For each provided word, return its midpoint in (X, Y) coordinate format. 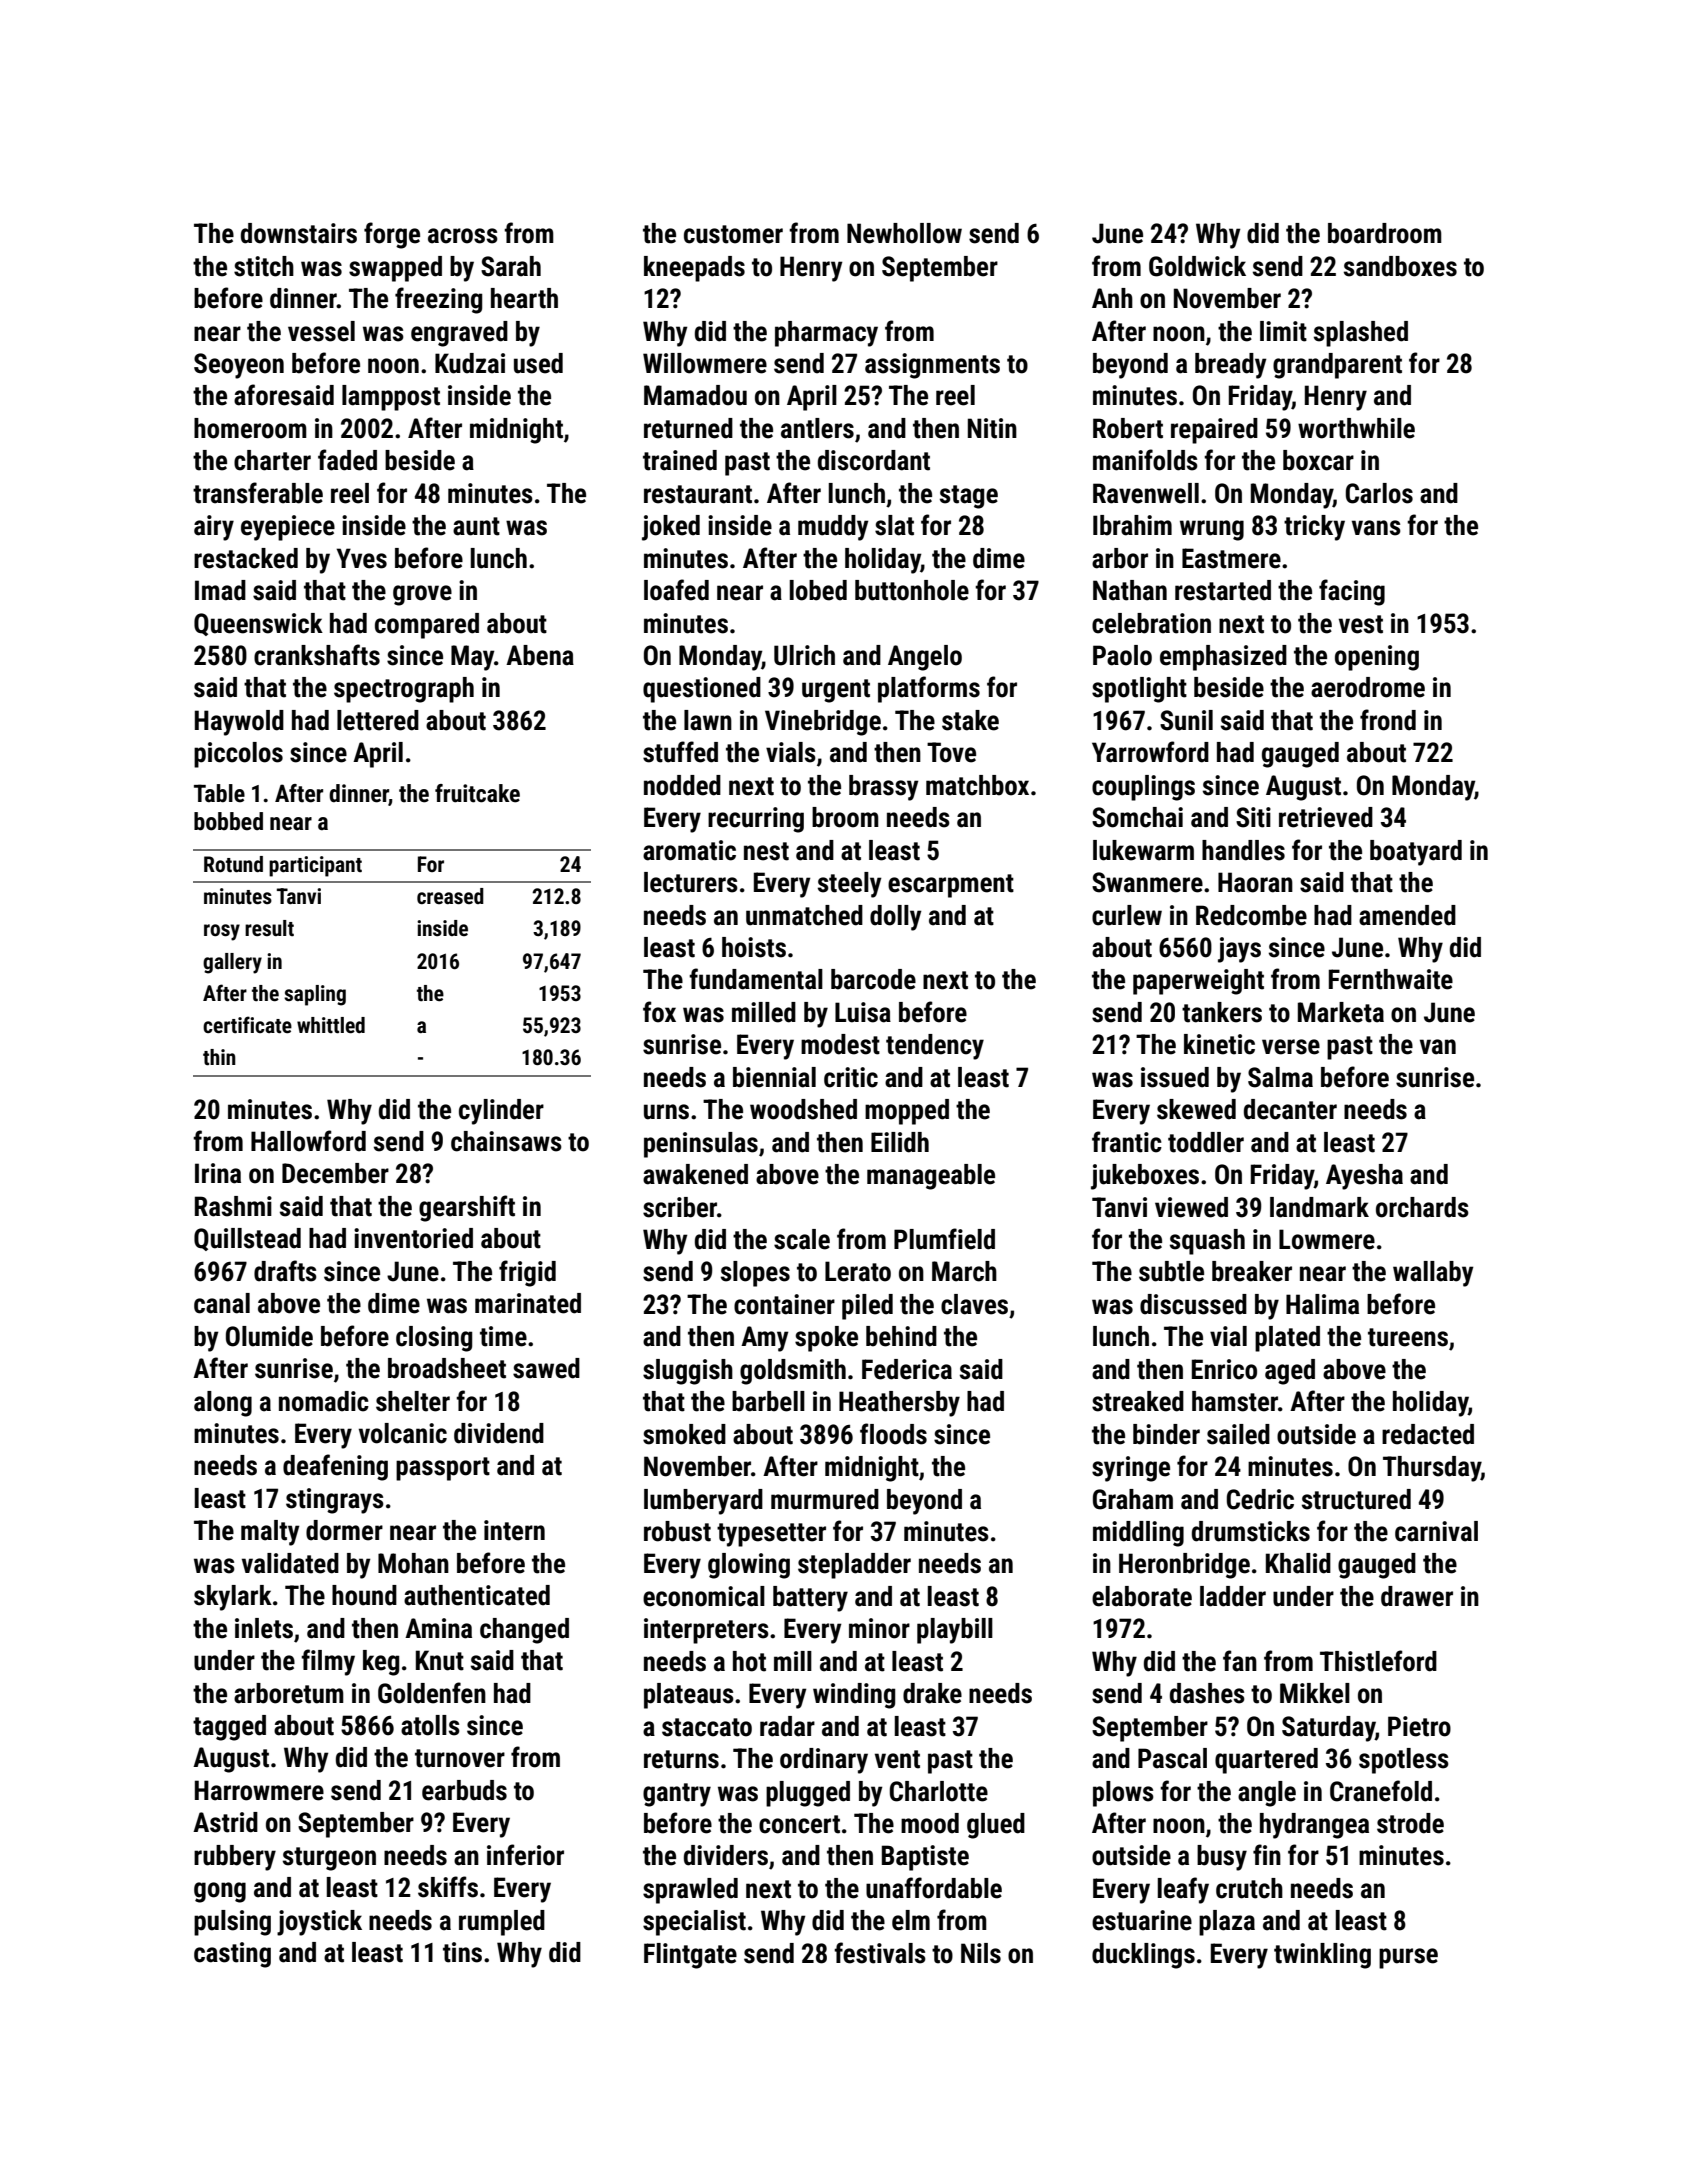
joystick (319, 1923)
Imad (220, 590)
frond (1388, 720)
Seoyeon (239, 366)
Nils (981, 1953)
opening (1377, 658)
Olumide (269, 1336)
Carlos (1379, 493)
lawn (708, 720)
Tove (951, 752)
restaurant (698, 494)
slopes (755, 1274)
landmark (1319, 1207)
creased (450, 896)
